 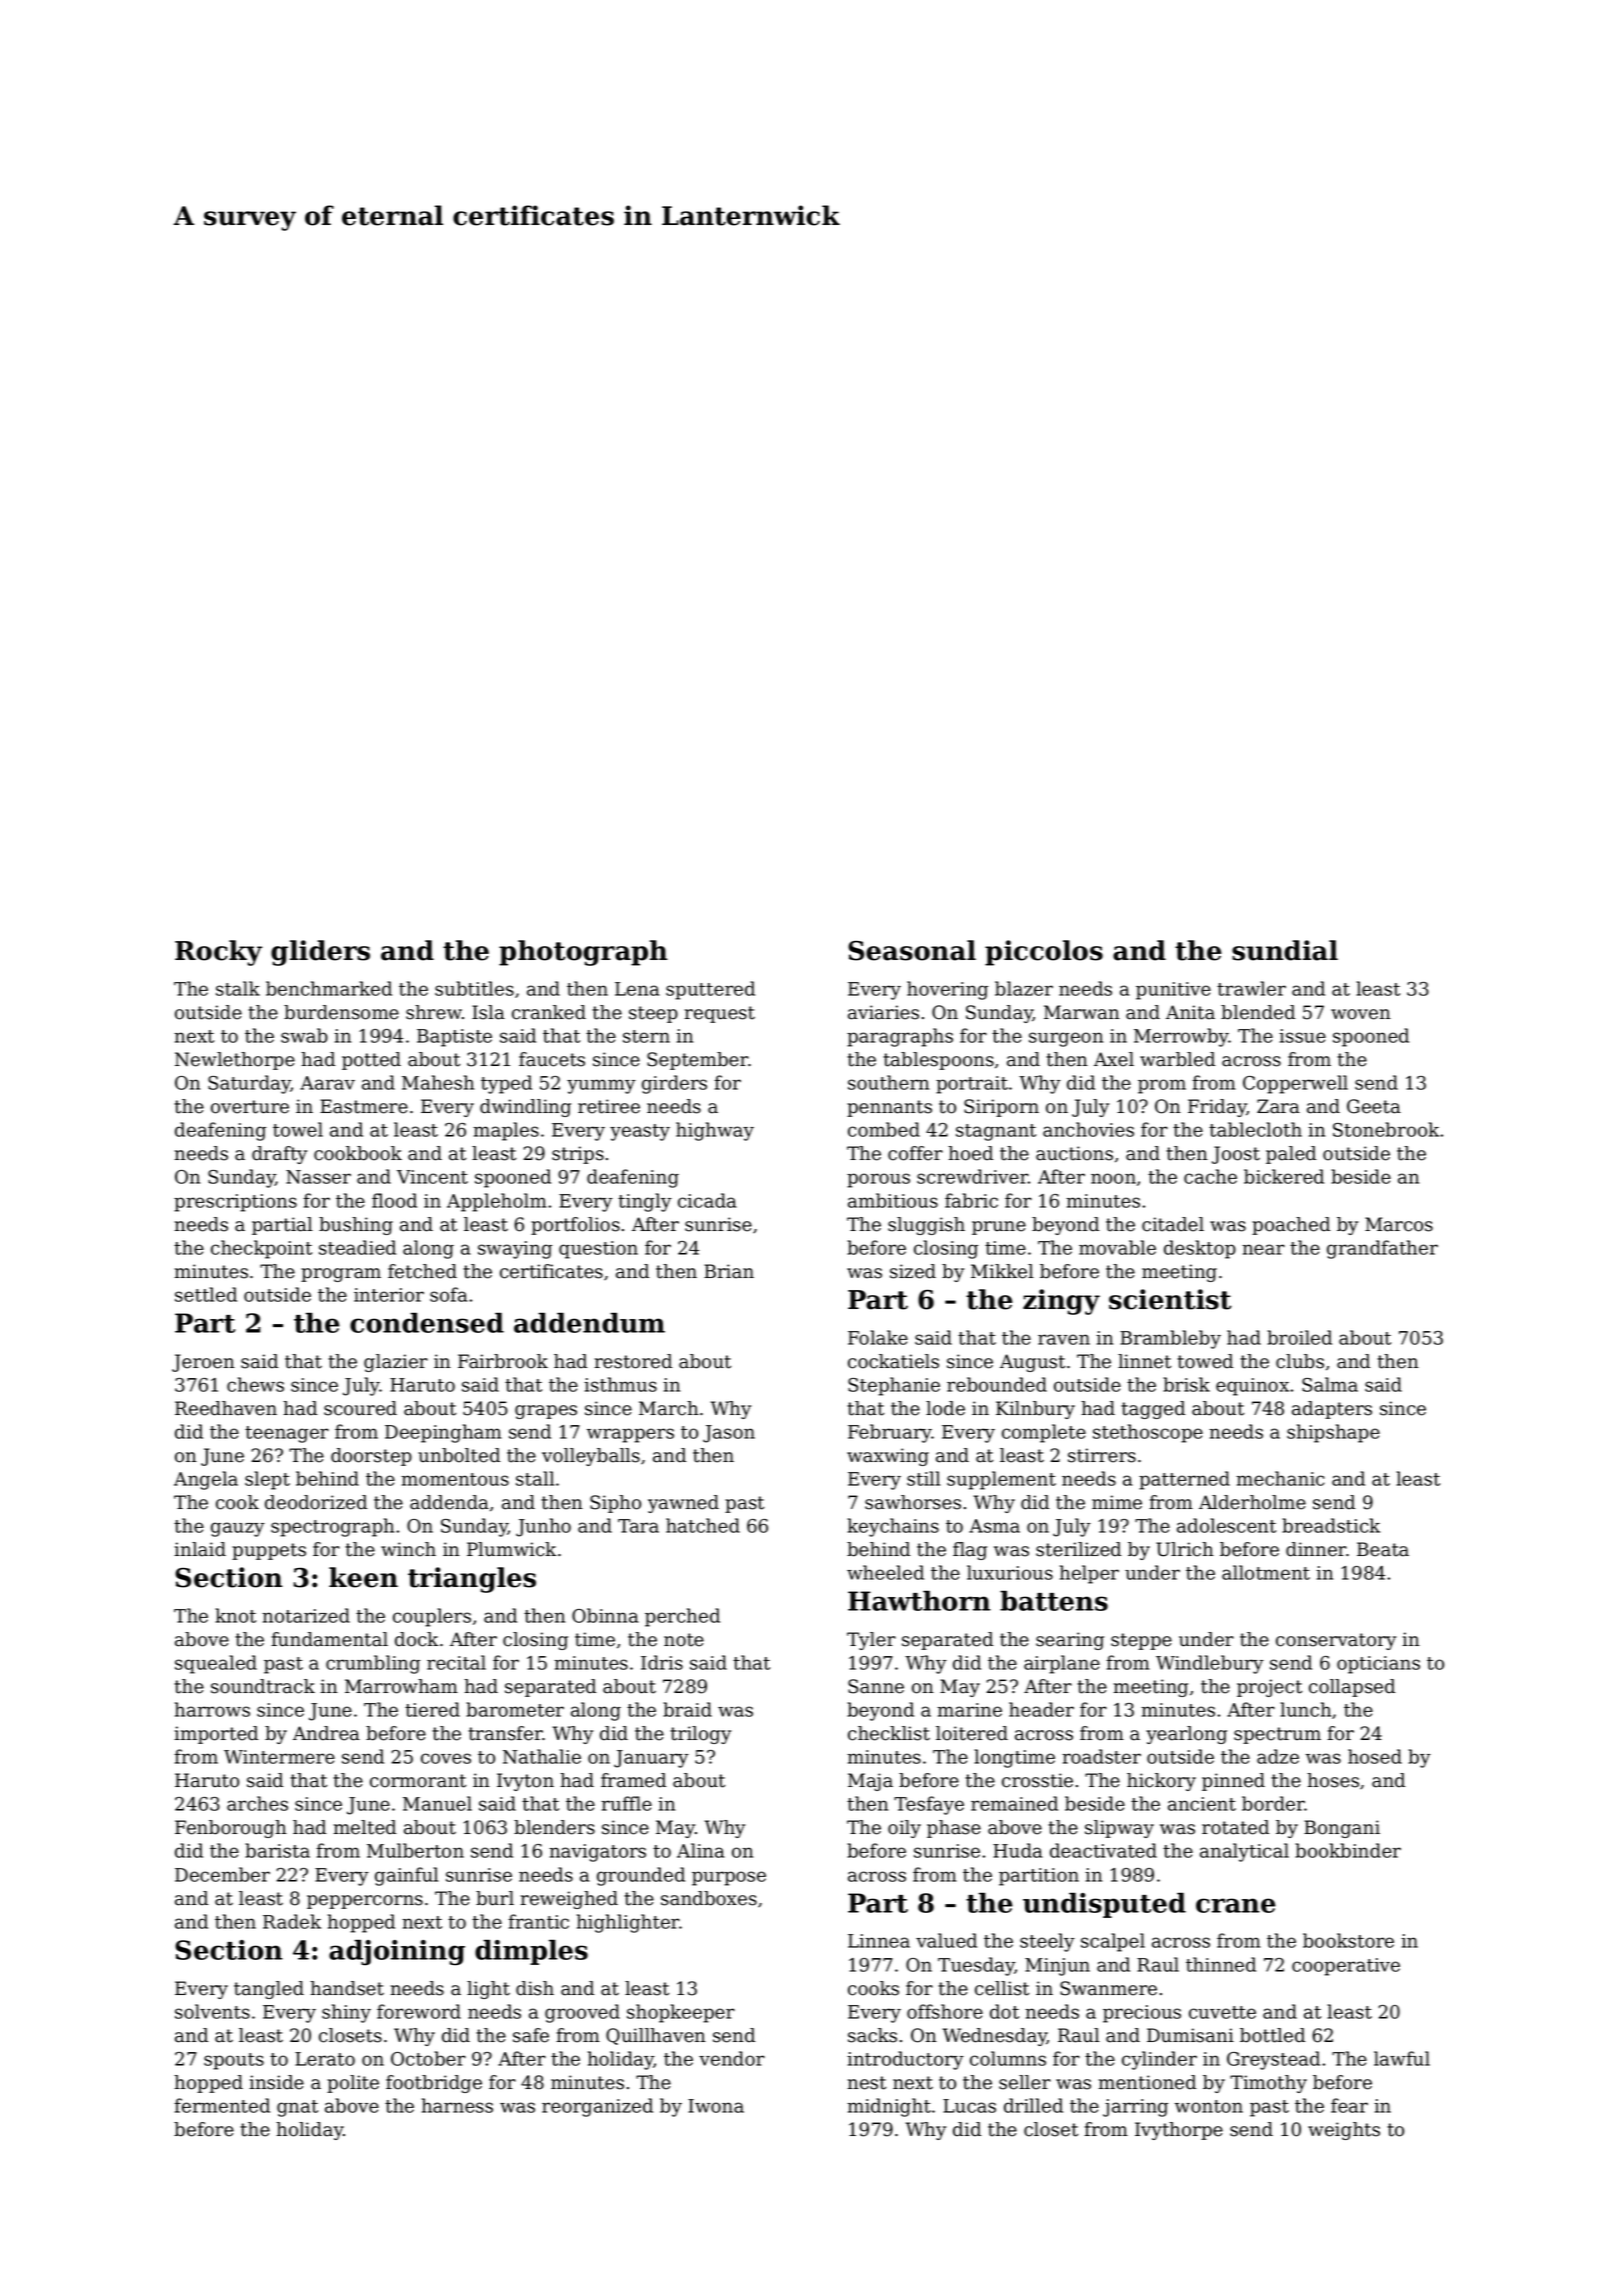 What do you see at coordinates (457, 2105) in the image?
I see `harness` at bounding box center [457, 2105].
